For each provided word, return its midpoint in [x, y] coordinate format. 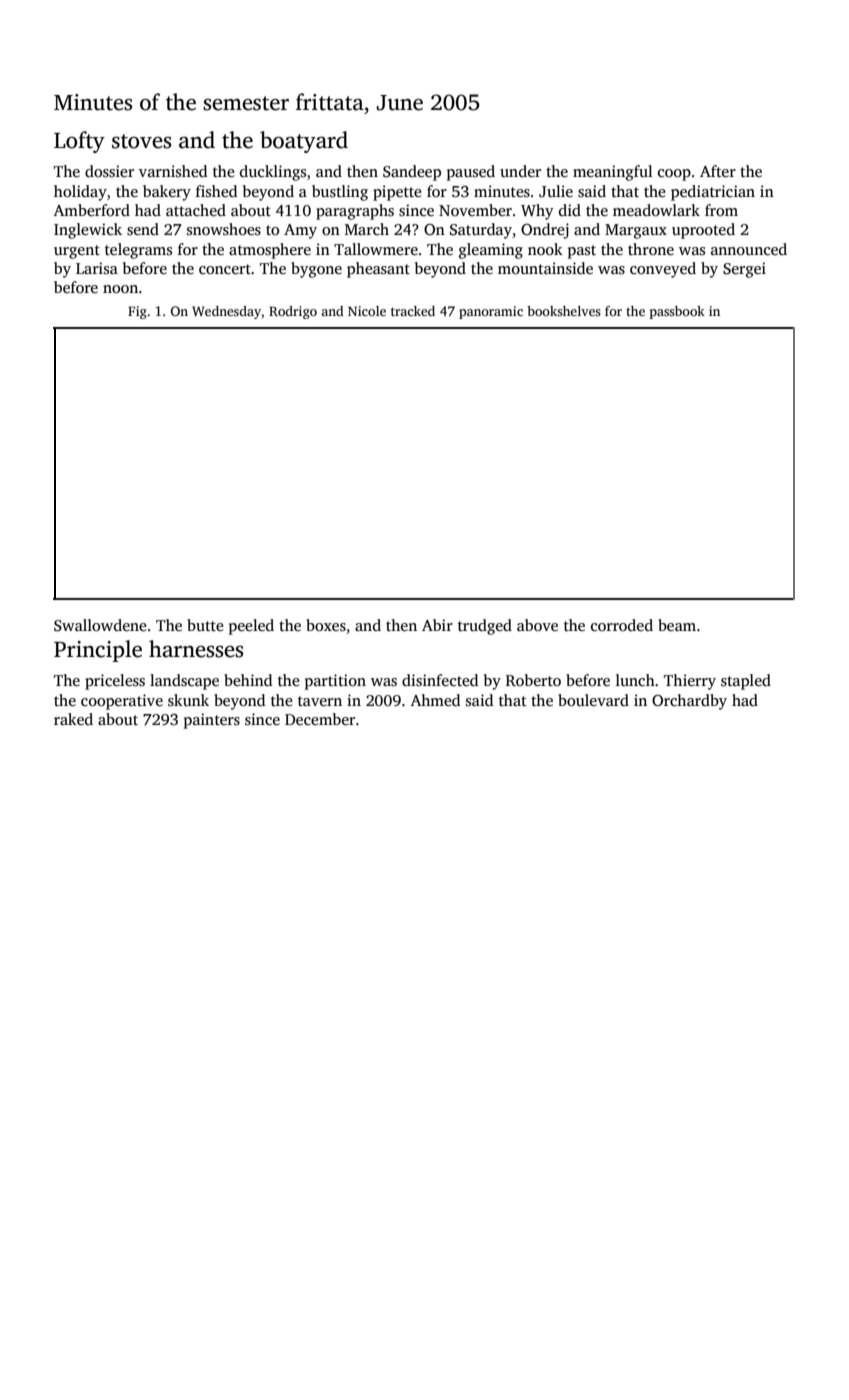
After [718, 171]
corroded [622, 625]
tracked [413, 311]
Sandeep [412, 173]
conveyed [663, 270]
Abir [437, 625]
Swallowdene [100, 625]
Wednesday [226, 312]
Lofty [79, 142]
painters [212, 721]
